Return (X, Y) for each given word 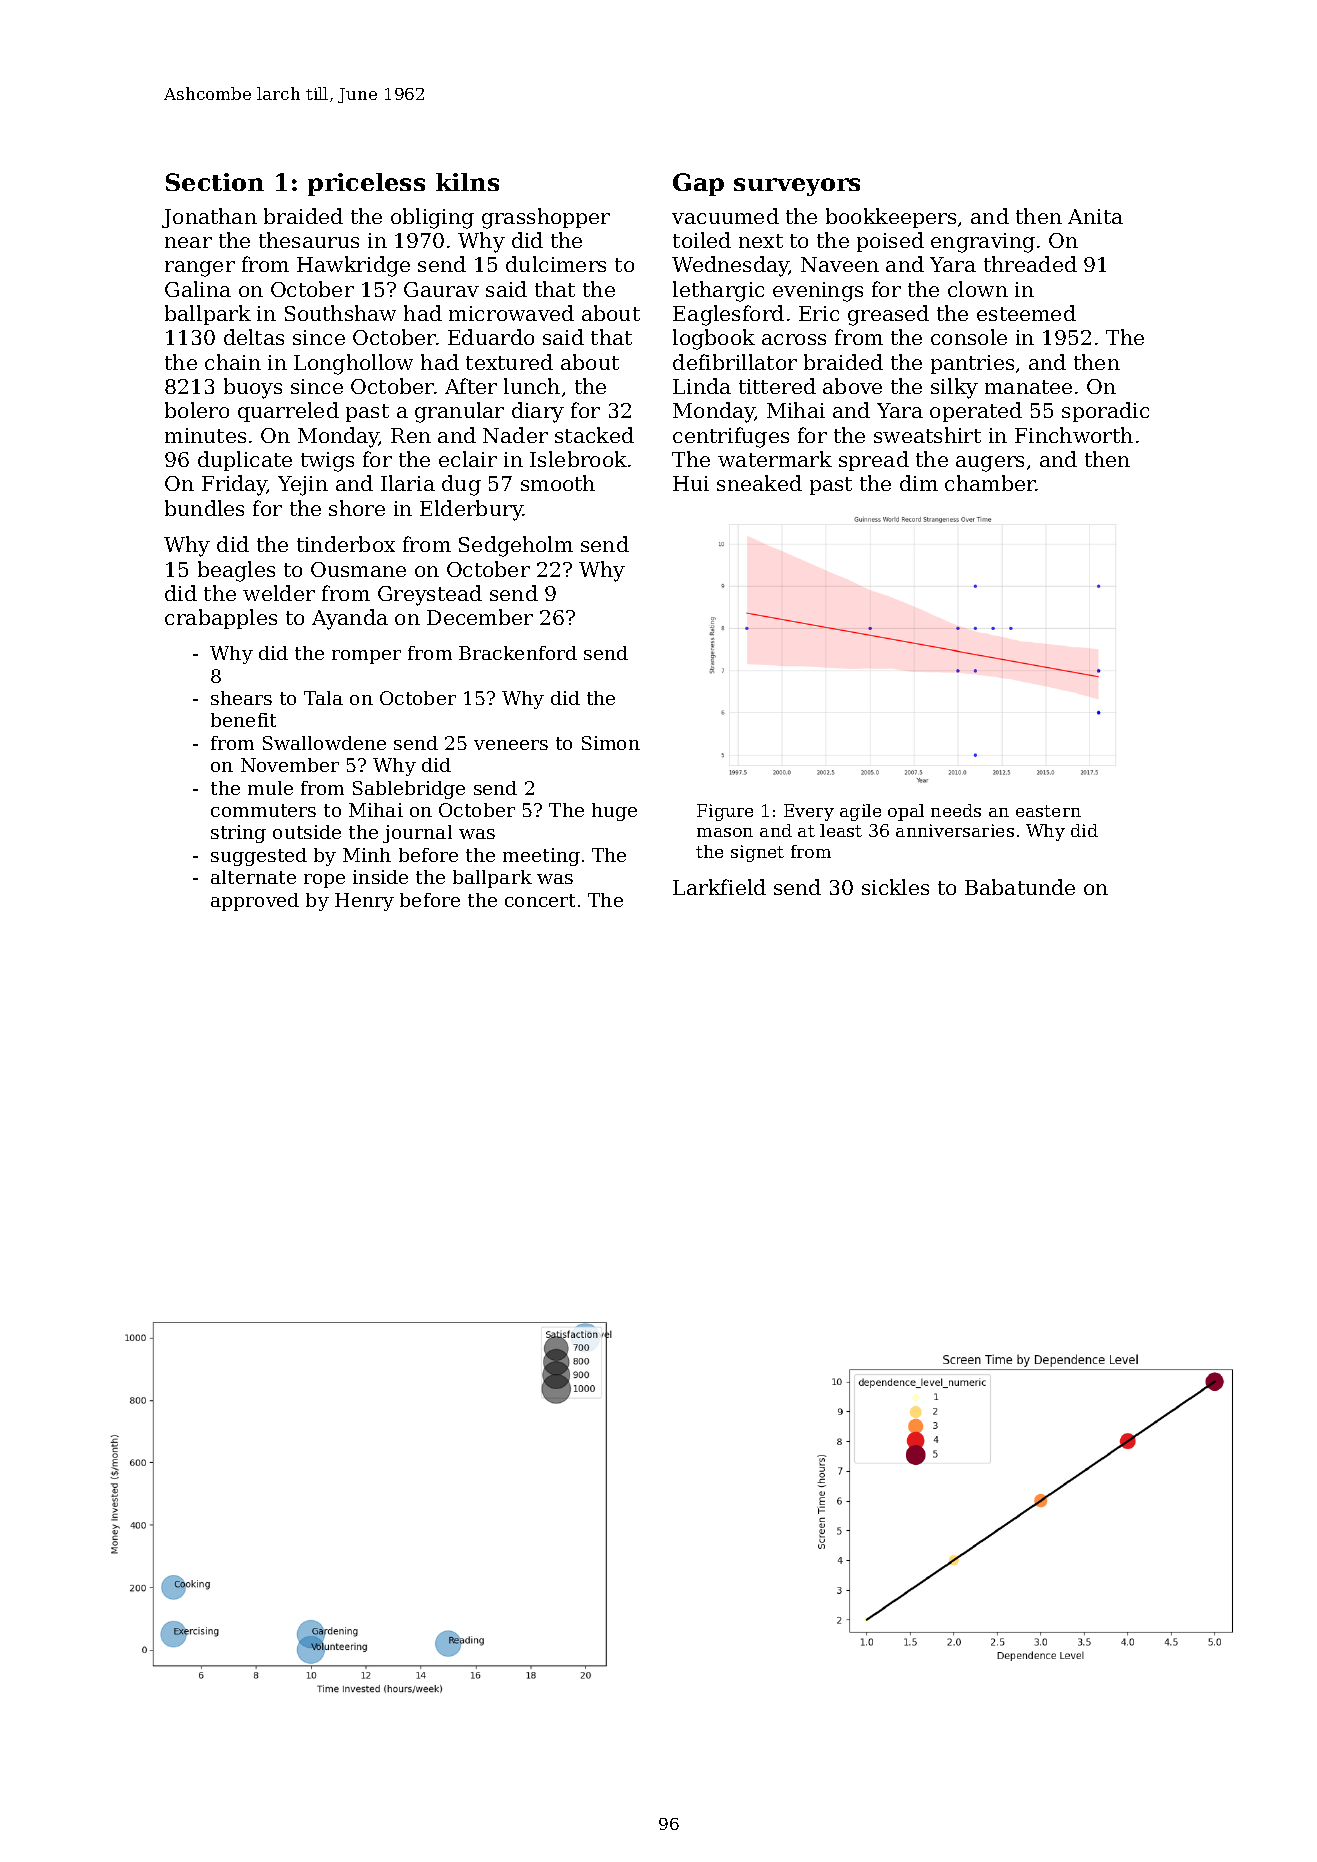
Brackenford (518, 653)
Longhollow (353, 364)
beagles (236, 571)
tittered (777, 386)
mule (270, 788)
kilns (467, 182)
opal (906, 812)
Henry (364, 902)
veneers (511, 745)
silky (954, 388)
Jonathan (209, 218)
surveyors (797, 187)
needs (956, 810)
